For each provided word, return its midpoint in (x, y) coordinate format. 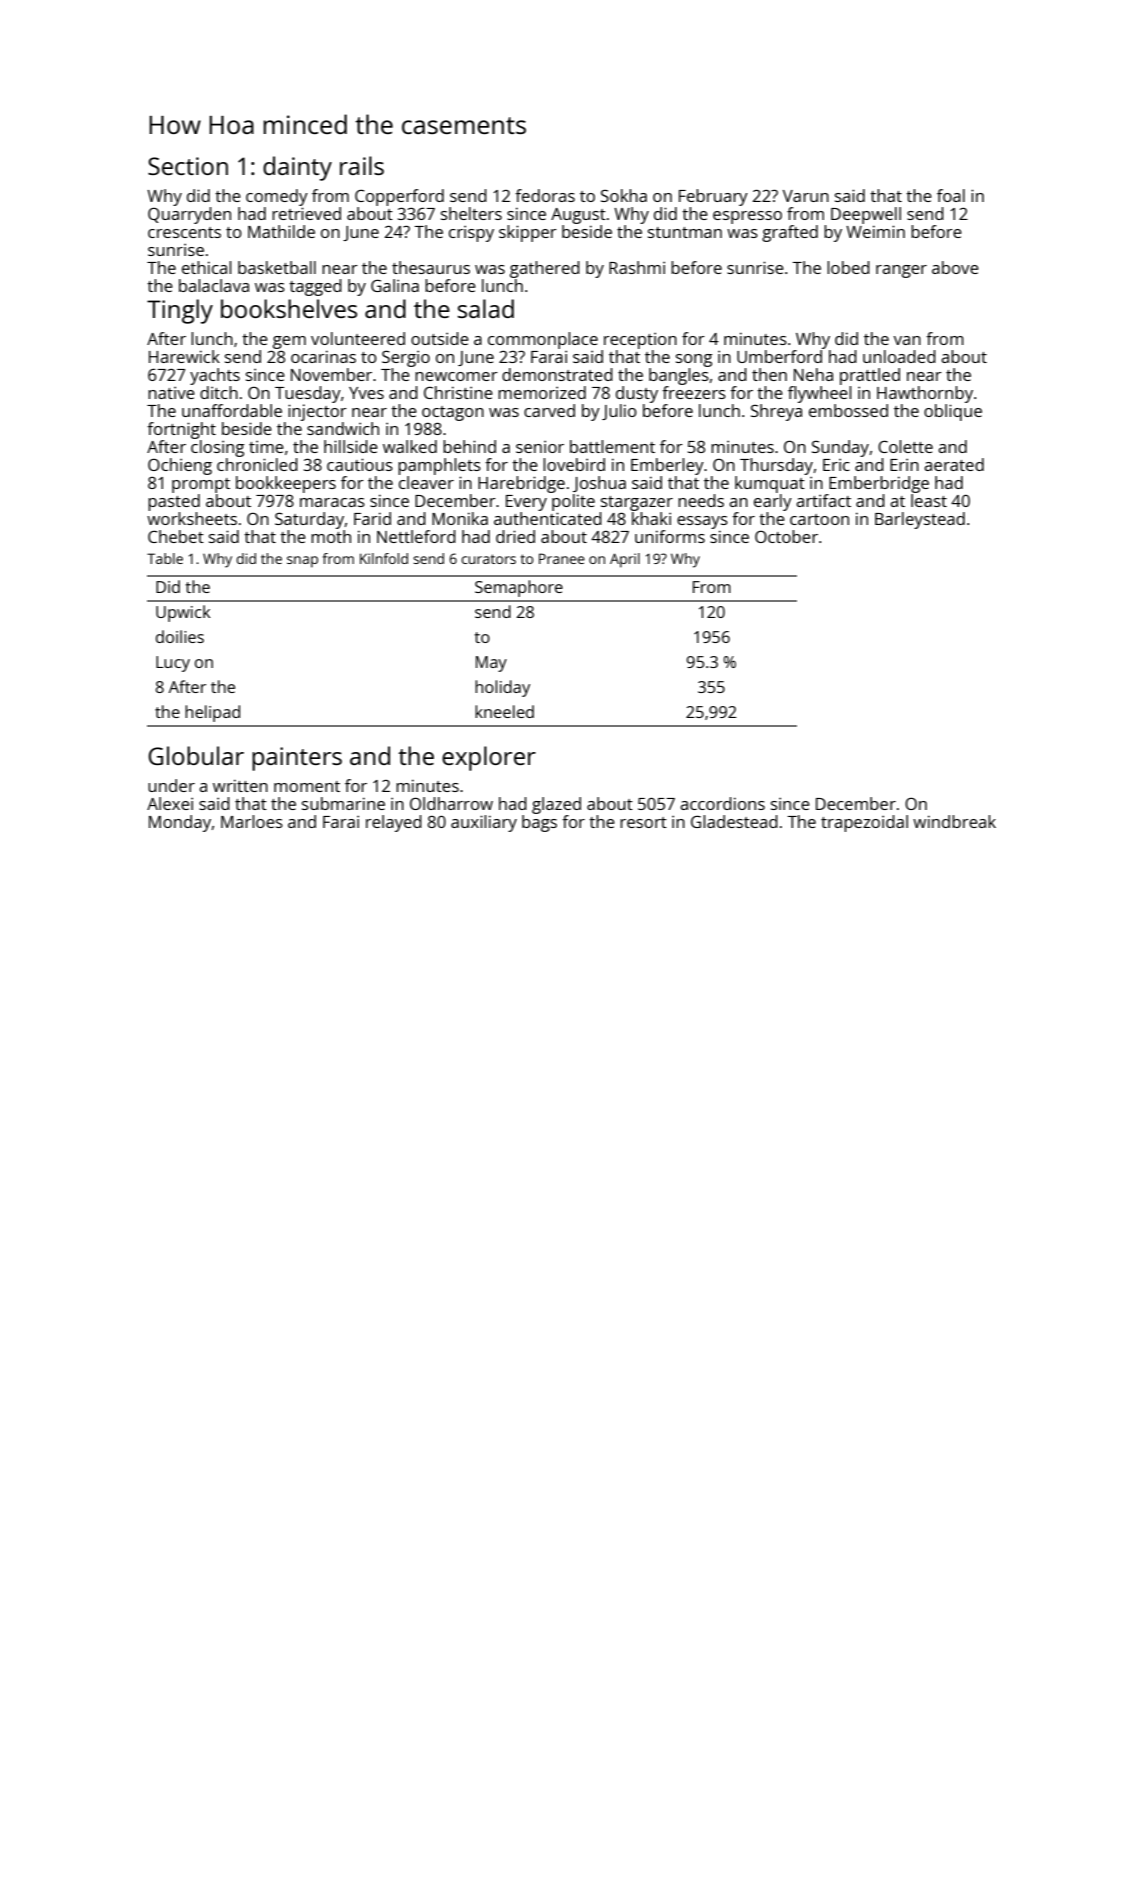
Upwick (183, 613)
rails (362, 165)
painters (297, 759)
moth (331, 536)
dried (515, 536)
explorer (489, 758)
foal (951, 195)
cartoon (819, 519)
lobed (848, 267)
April (625, 560)
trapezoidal (864, 823)
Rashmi (637, 267)
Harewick (184, 356)
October (786, 536)
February (713, 197)
